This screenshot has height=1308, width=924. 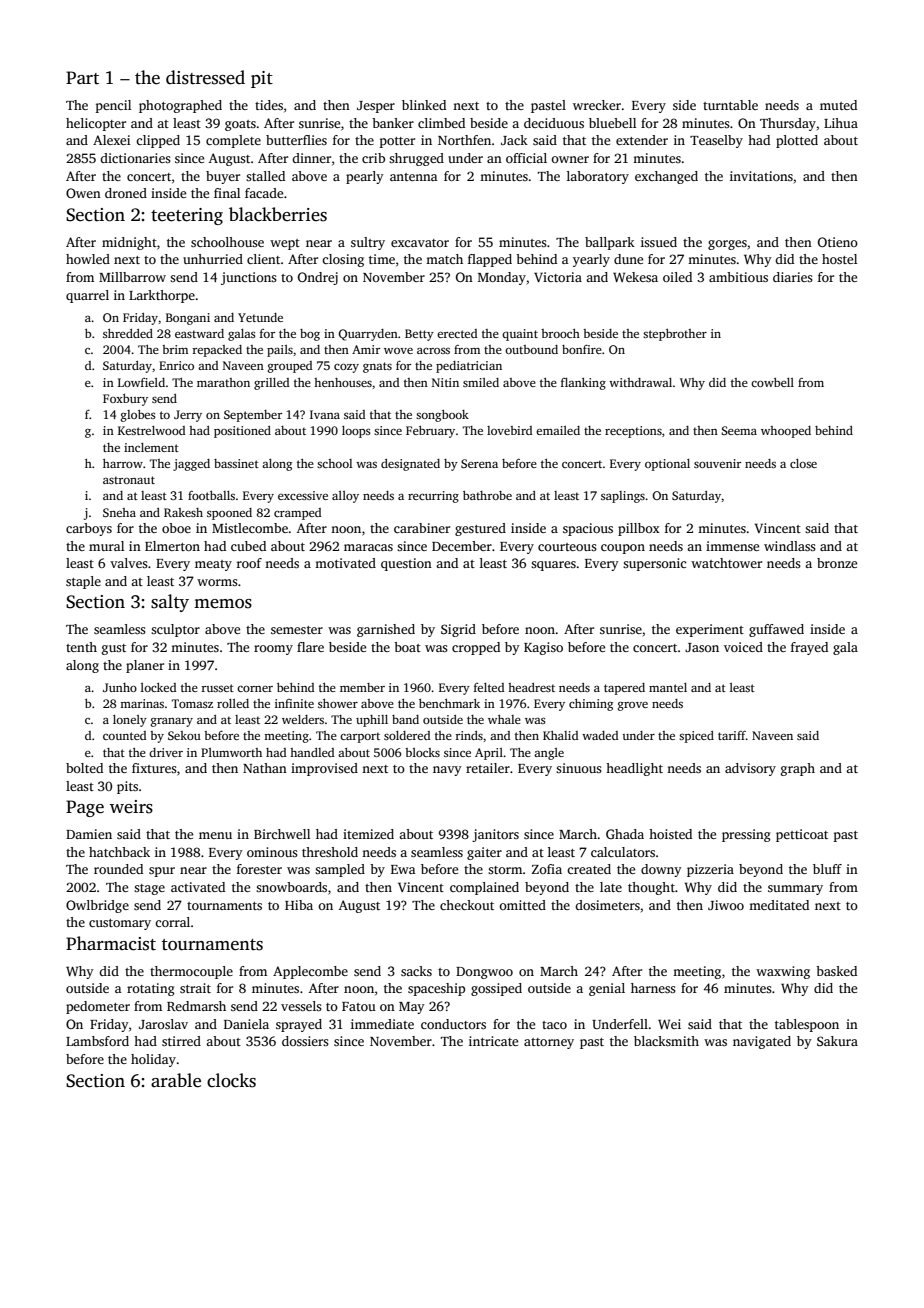 I want to click on immediate, so click(x=382, y=1024).
